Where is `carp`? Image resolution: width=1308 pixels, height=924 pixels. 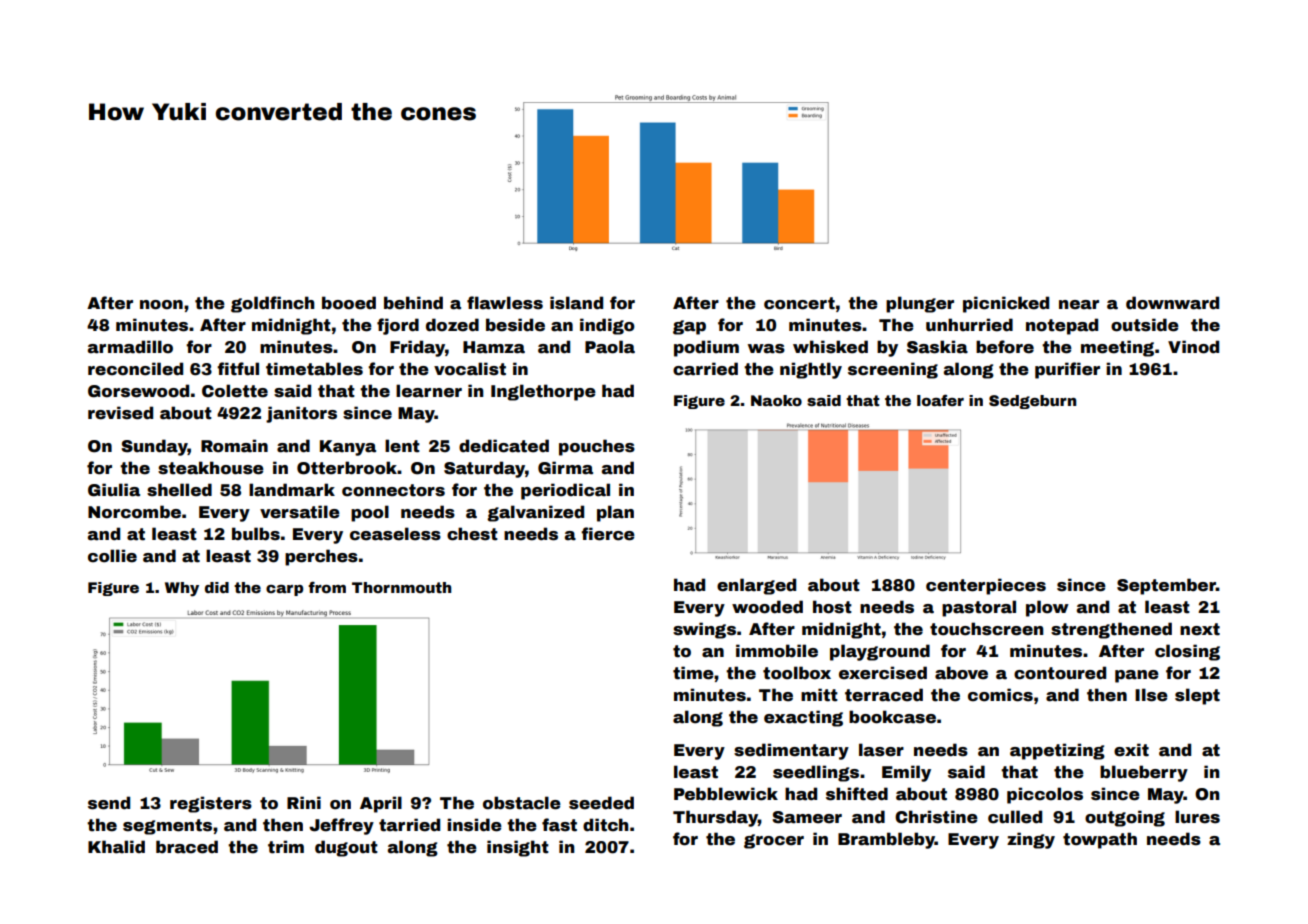
carp is located at coordinates (284, 590).
